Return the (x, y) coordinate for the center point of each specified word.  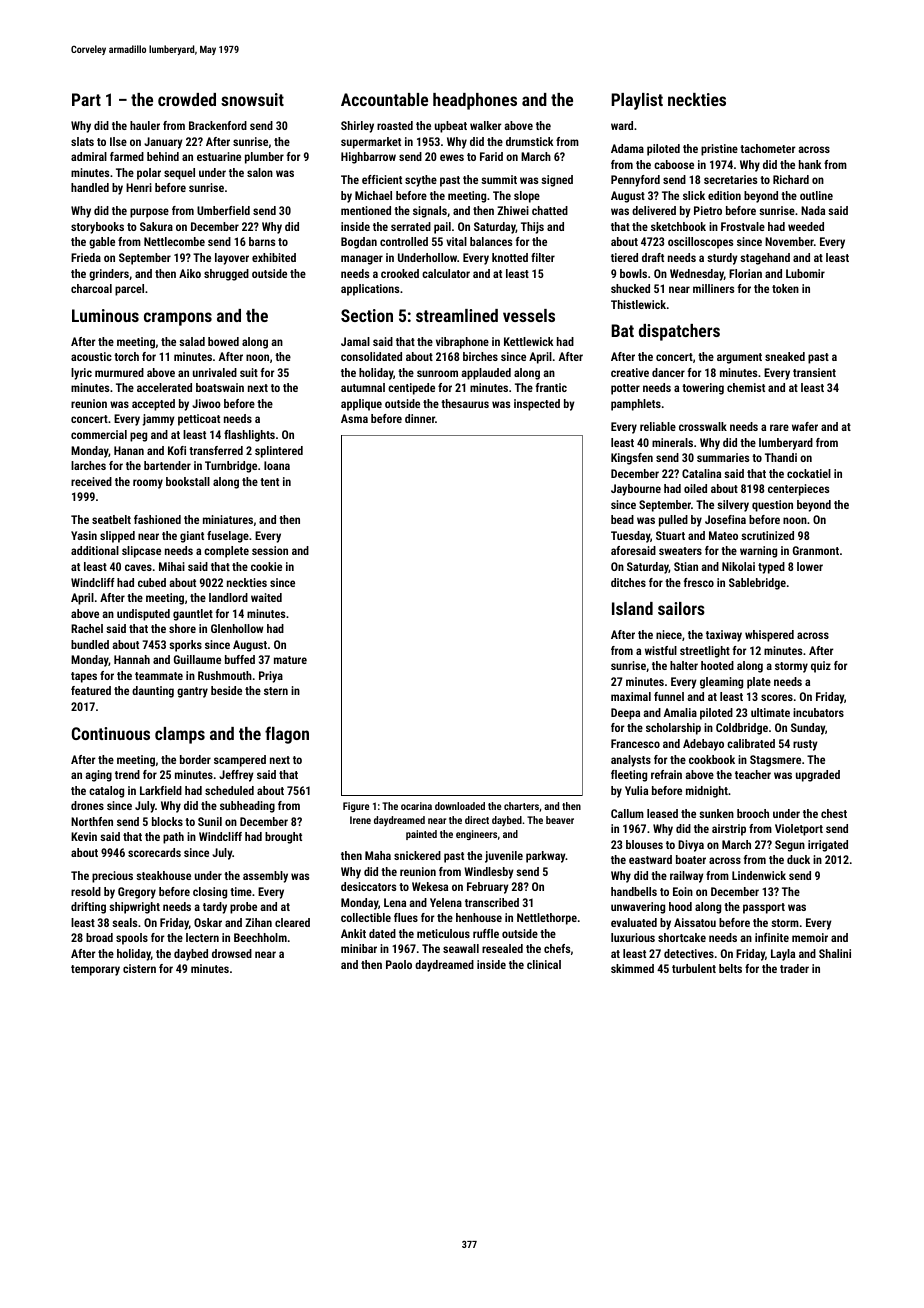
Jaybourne (636, 490)
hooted (717, 665)
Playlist (637, 101)
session (270, 550)
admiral (89, 156)
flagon (287, 735)
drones (87, 805)
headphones (475, 101)
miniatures (228, 519)
